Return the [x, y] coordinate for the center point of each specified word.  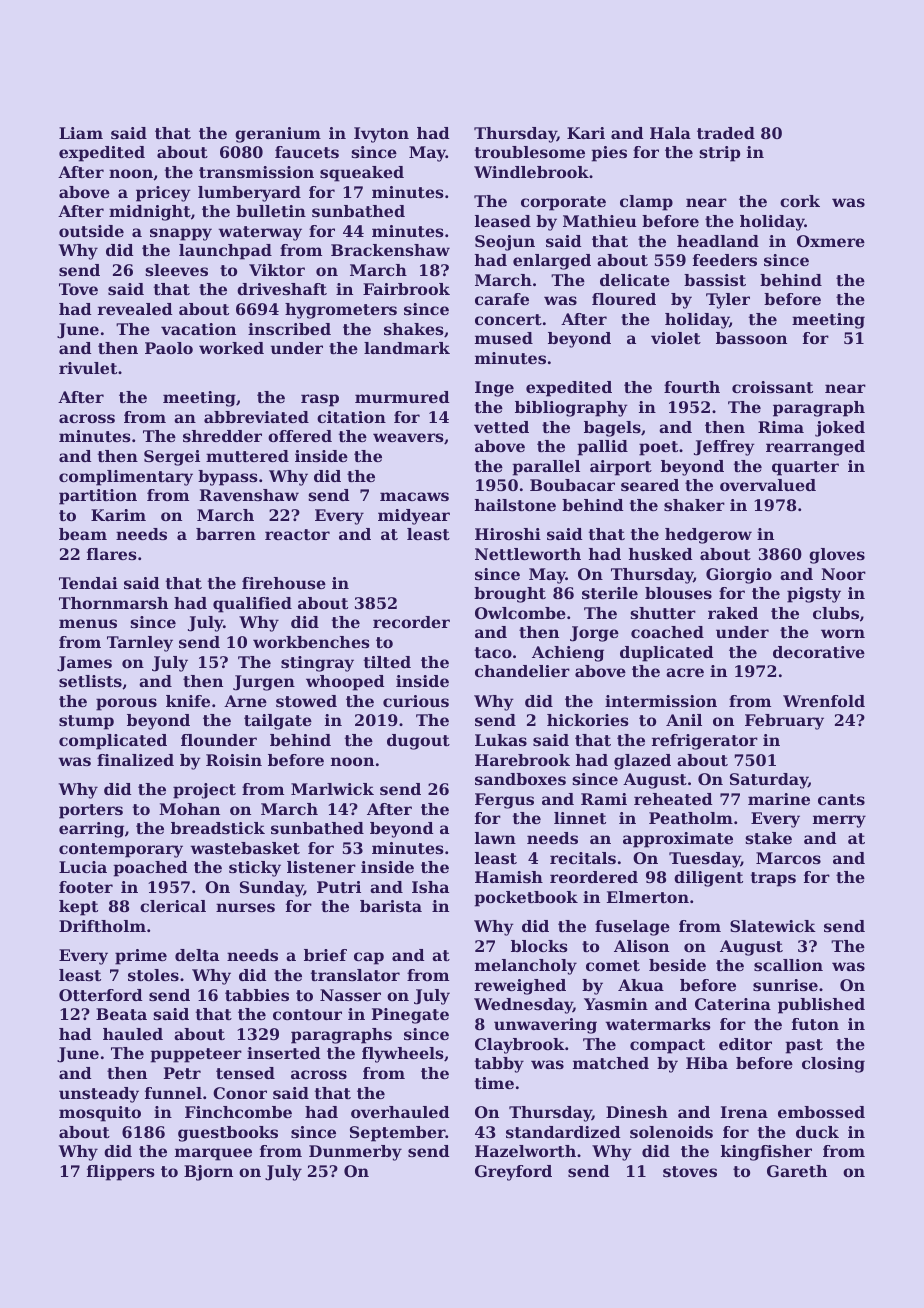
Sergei [172, 458]
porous [126, 704]
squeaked [362, 174]
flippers [121, 1173]
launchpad [225, 252]
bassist [715, 280]
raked [733, 613]
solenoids [671, 1132]
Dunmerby [355, 1153]
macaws [414, 496]
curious [416, 701]
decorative [819, 652]
